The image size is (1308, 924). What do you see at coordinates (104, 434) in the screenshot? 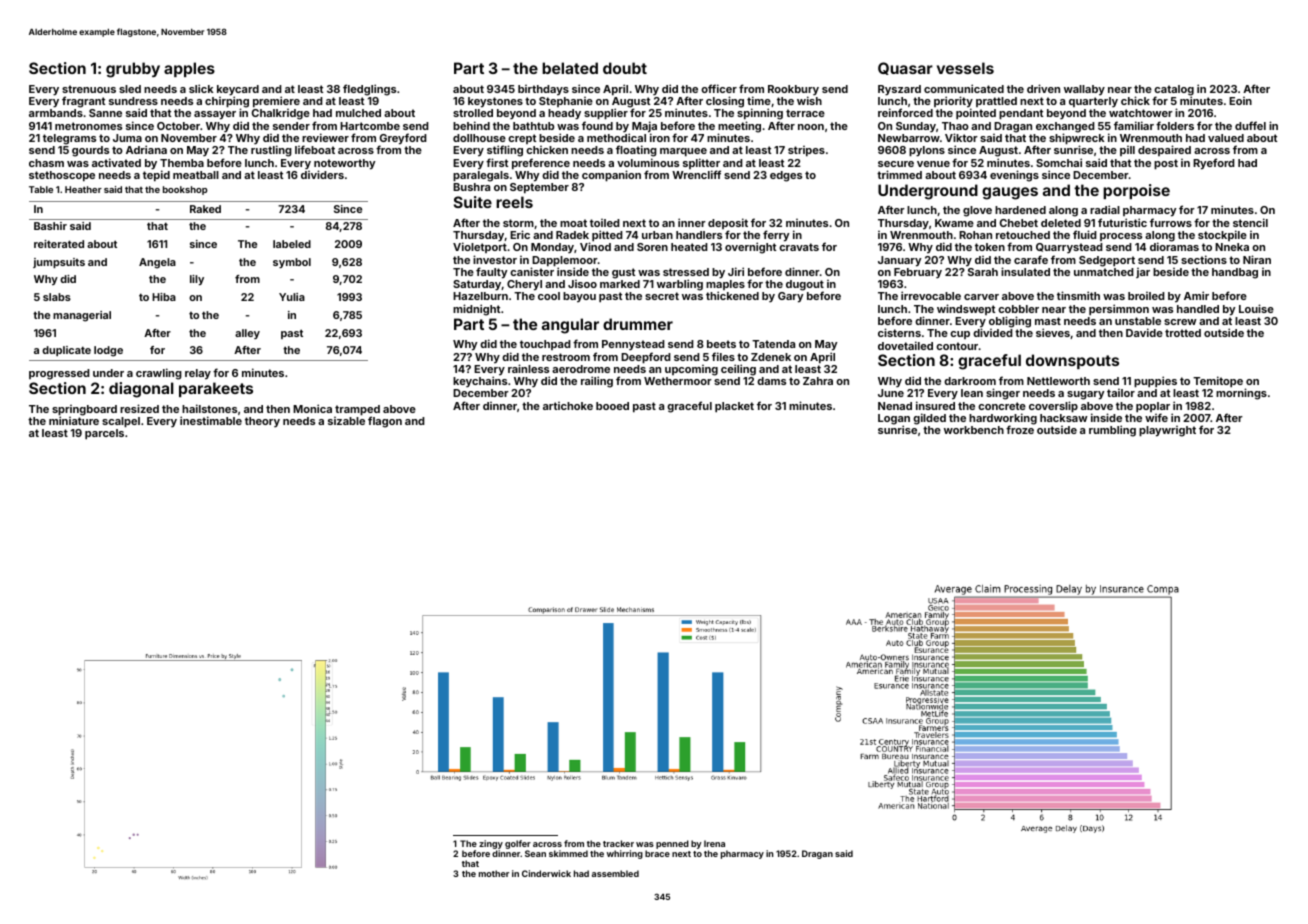
I see `parcels` at bounding box center [104, 434].
